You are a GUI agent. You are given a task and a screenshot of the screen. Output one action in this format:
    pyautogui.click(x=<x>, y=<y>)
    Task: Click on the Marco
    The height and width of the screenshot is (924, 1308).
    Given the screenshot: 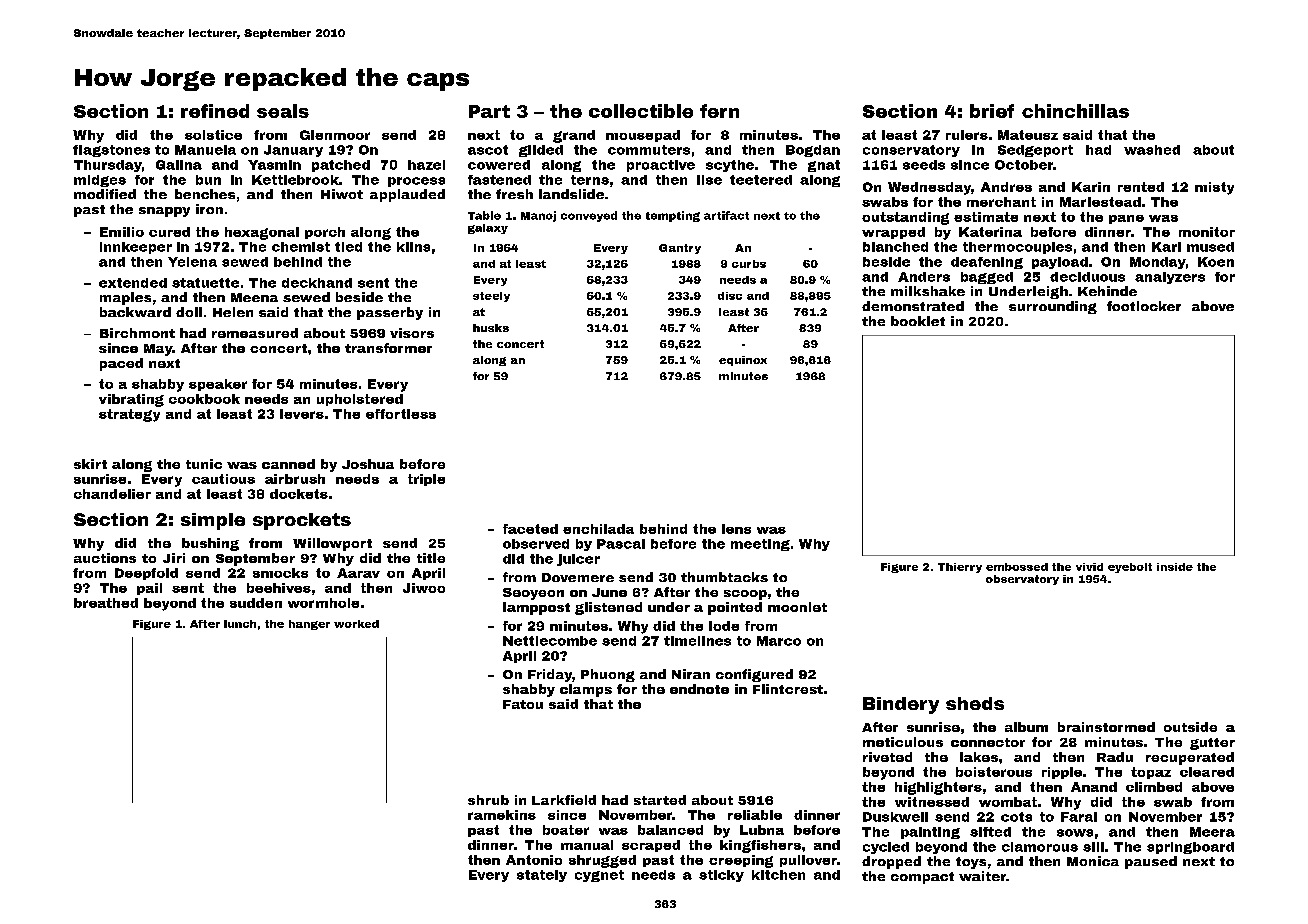 What is the action you would take?
    pyautogui.click(x=779, y=641)
